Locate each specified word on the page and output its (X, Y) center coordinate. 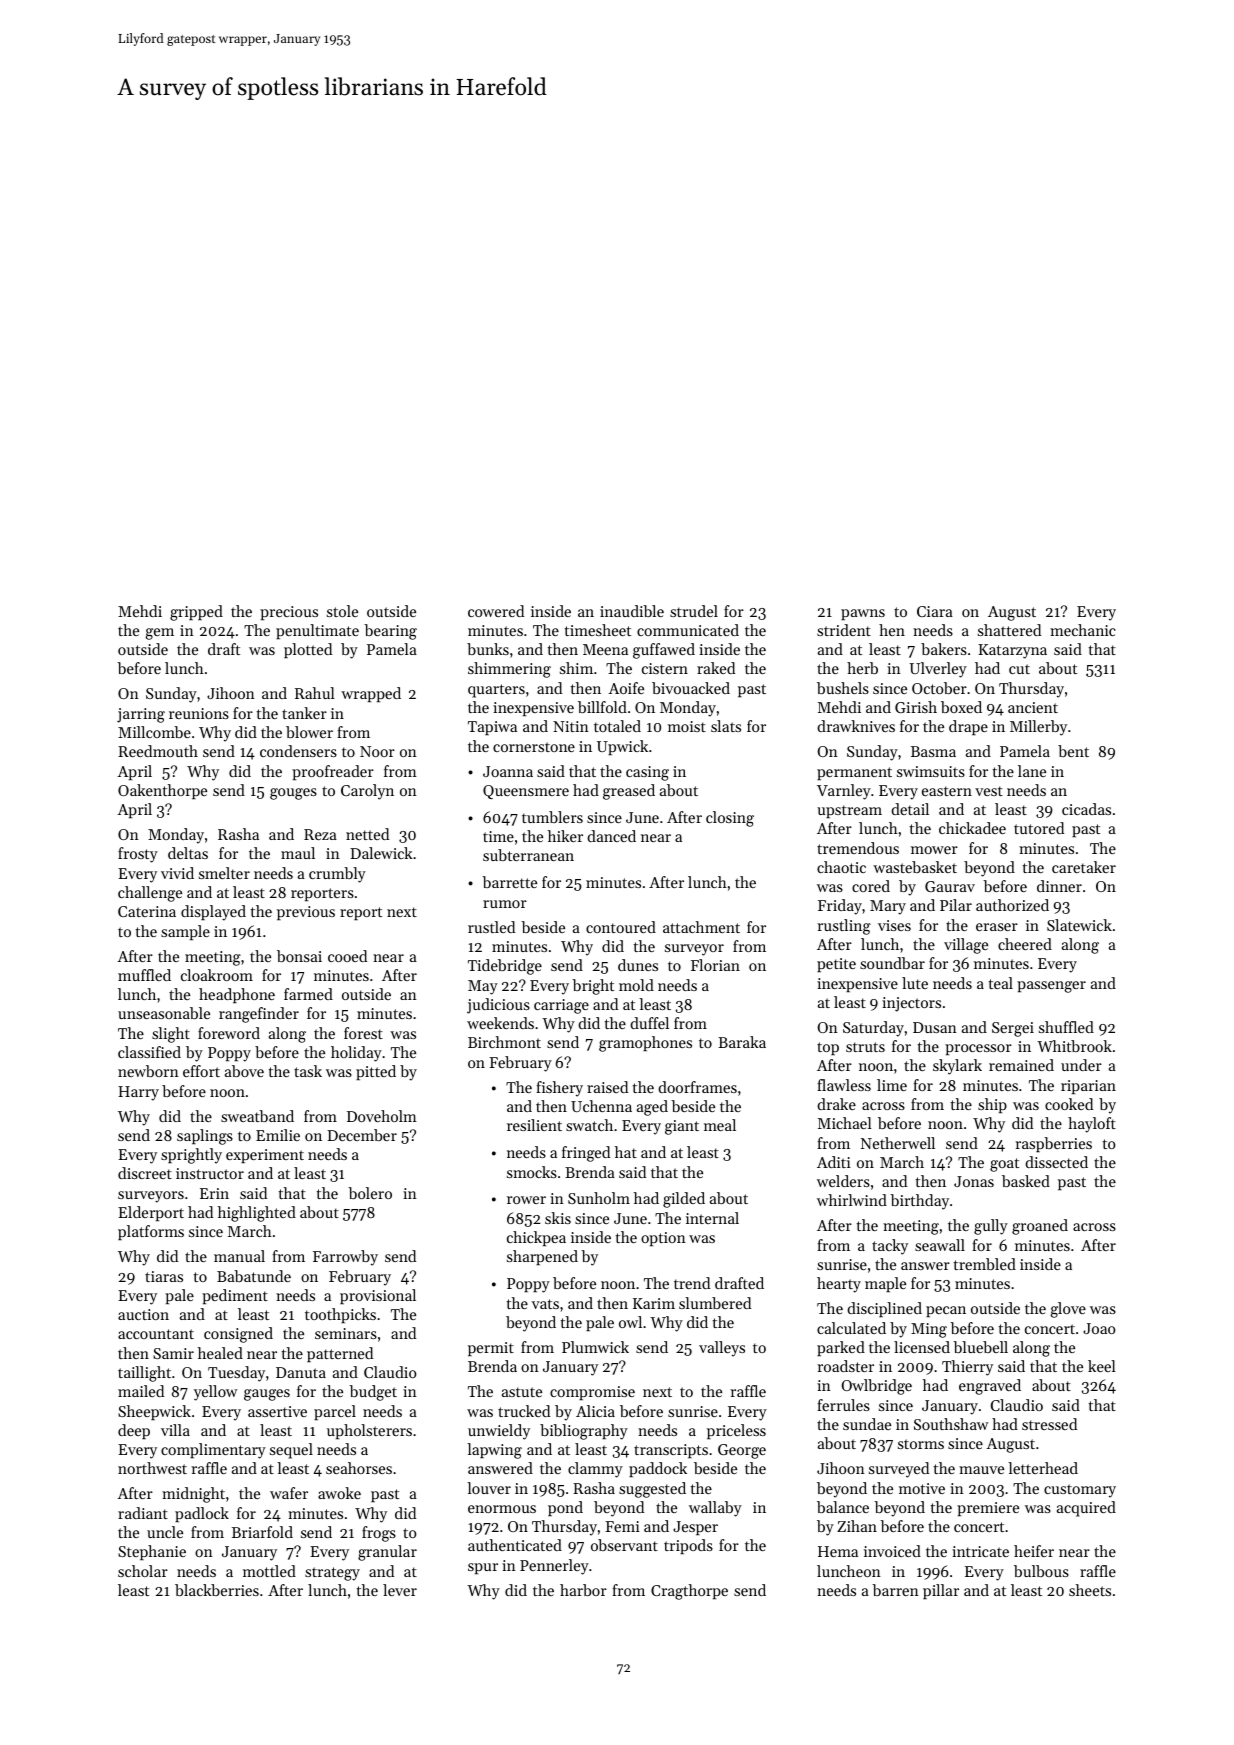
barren (895, 1590)
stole (342, 611)
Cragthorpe (689, 1592)
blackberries (217, 1590)
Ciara (935, 611)
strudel (694, 611)
